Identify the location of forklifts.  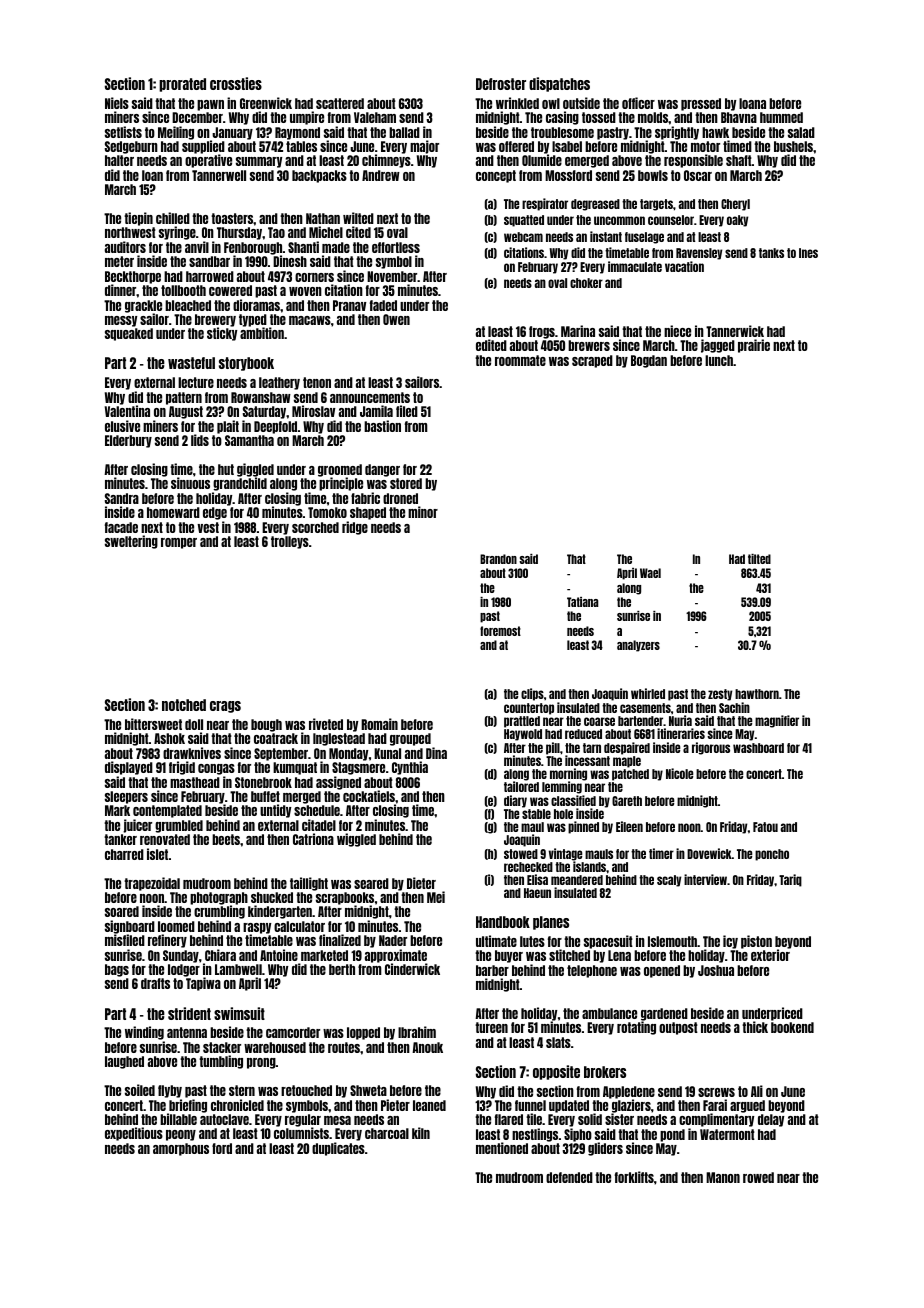
(634, 1177).
